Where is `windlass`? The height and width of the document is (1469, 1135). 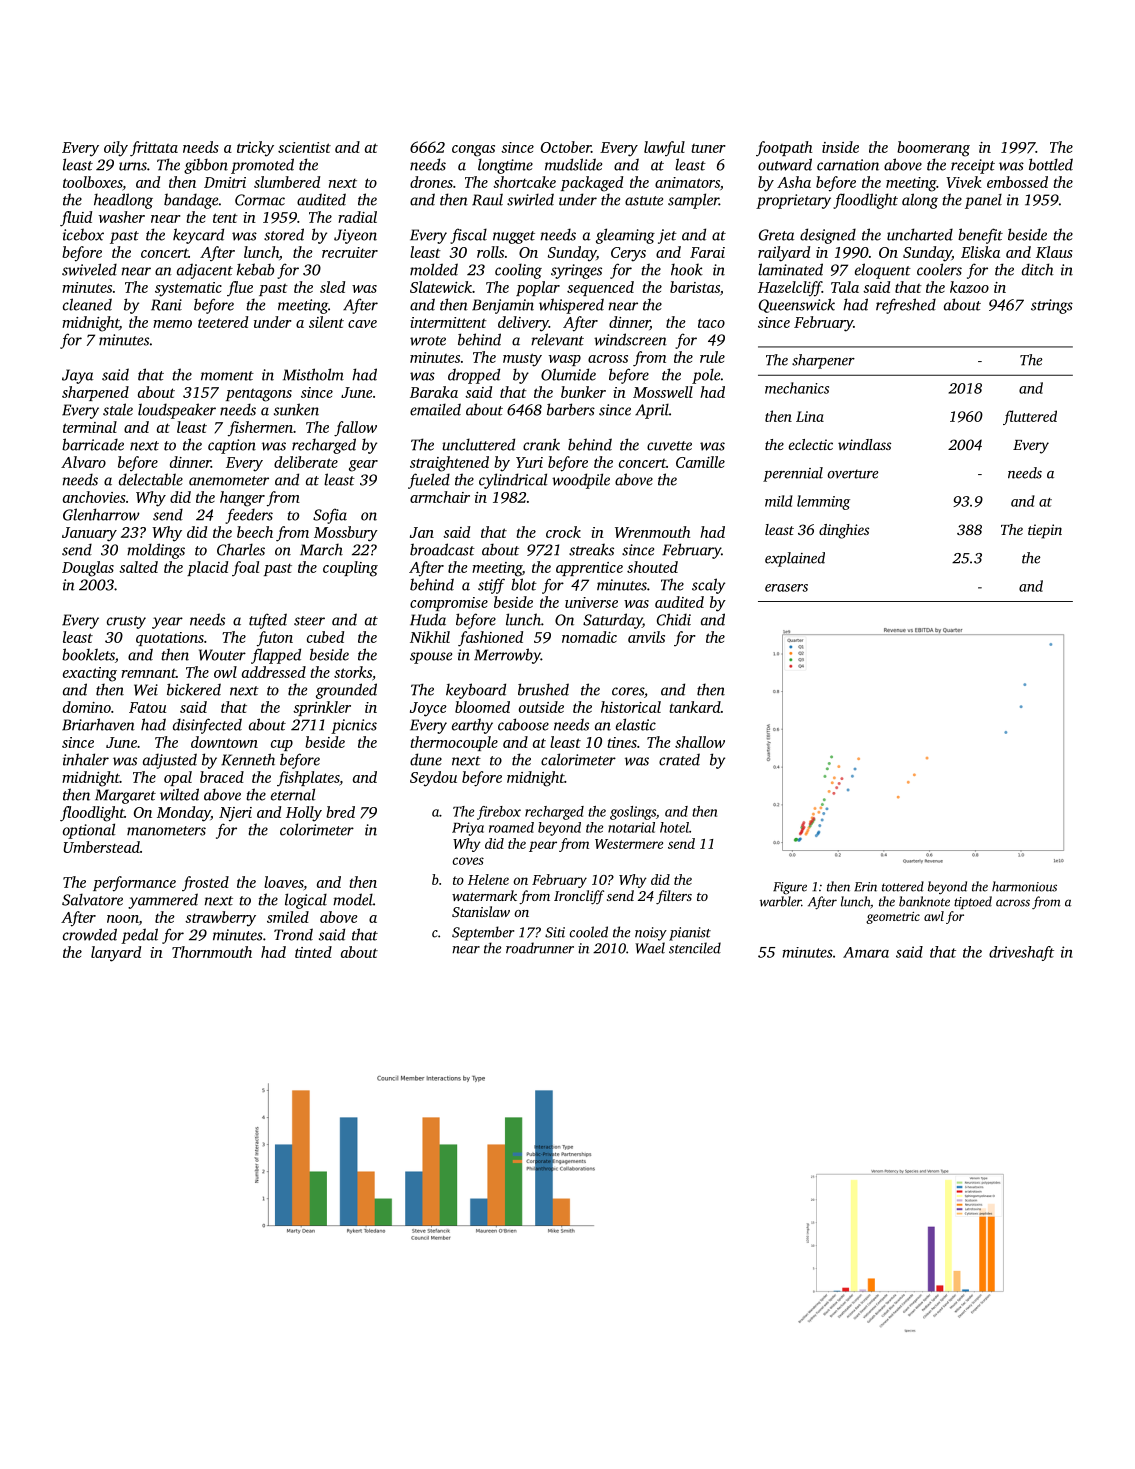
windlass is located at coordinates (864, 444).
